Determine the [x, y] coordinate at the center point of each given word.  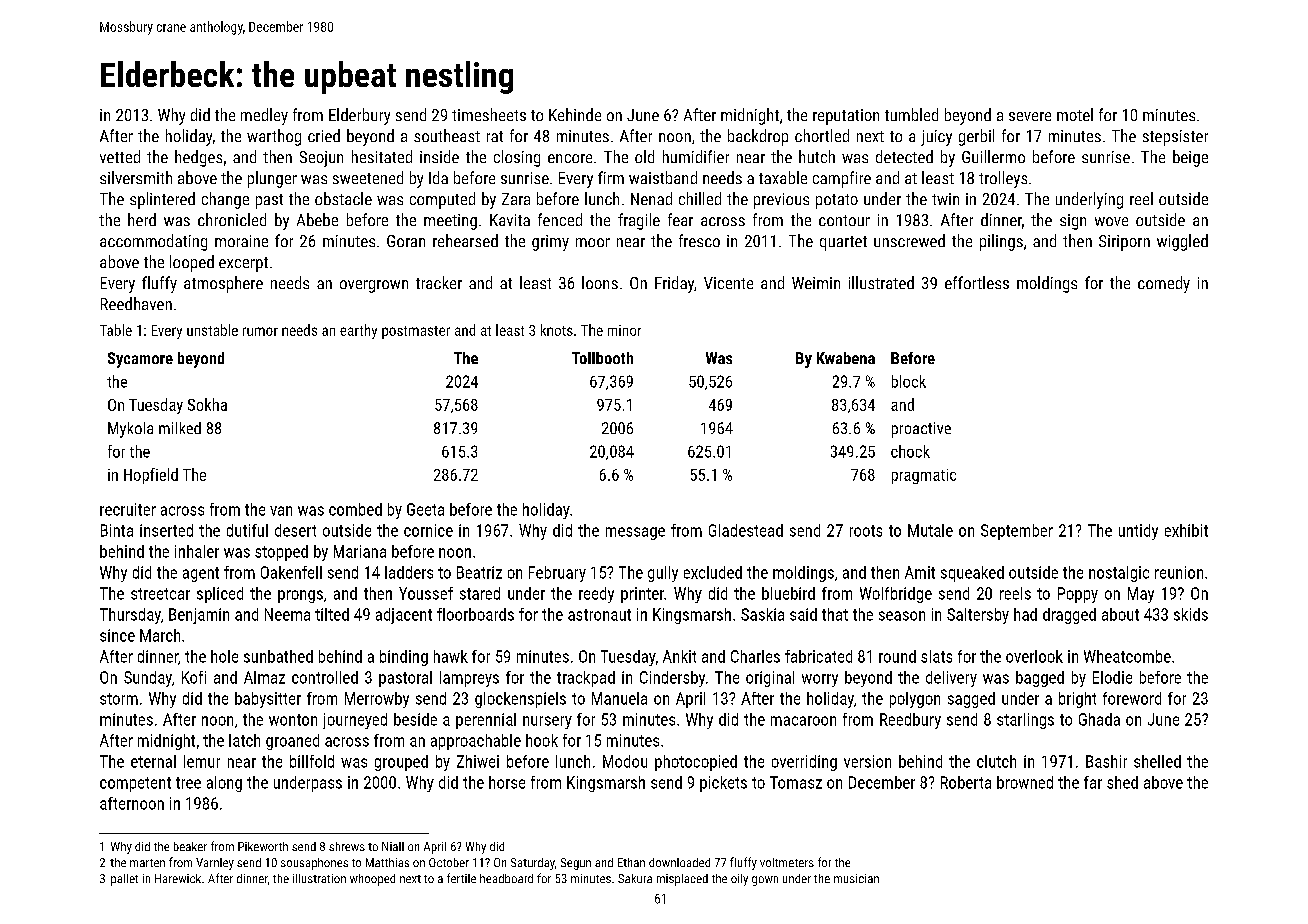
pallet [124, 880]
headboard [506, 878]
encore [570, 158]
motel [1075, 114]
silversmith [136, 177]
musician [856, 878]
